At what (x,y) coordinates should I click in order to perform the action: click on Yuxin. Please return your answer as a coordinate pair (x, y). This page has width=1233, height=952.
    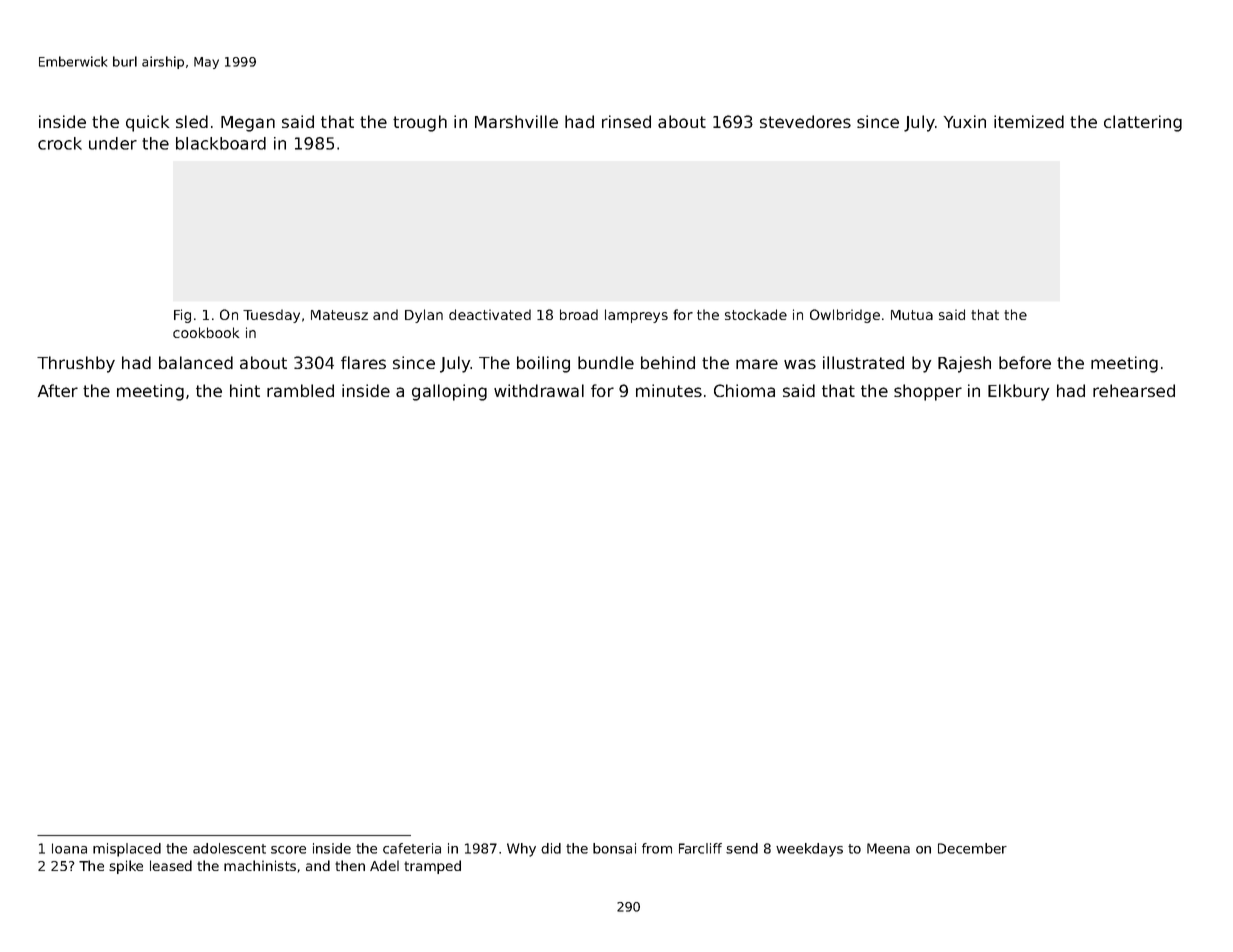
    Looking at the image, I should click on (965, 121).
